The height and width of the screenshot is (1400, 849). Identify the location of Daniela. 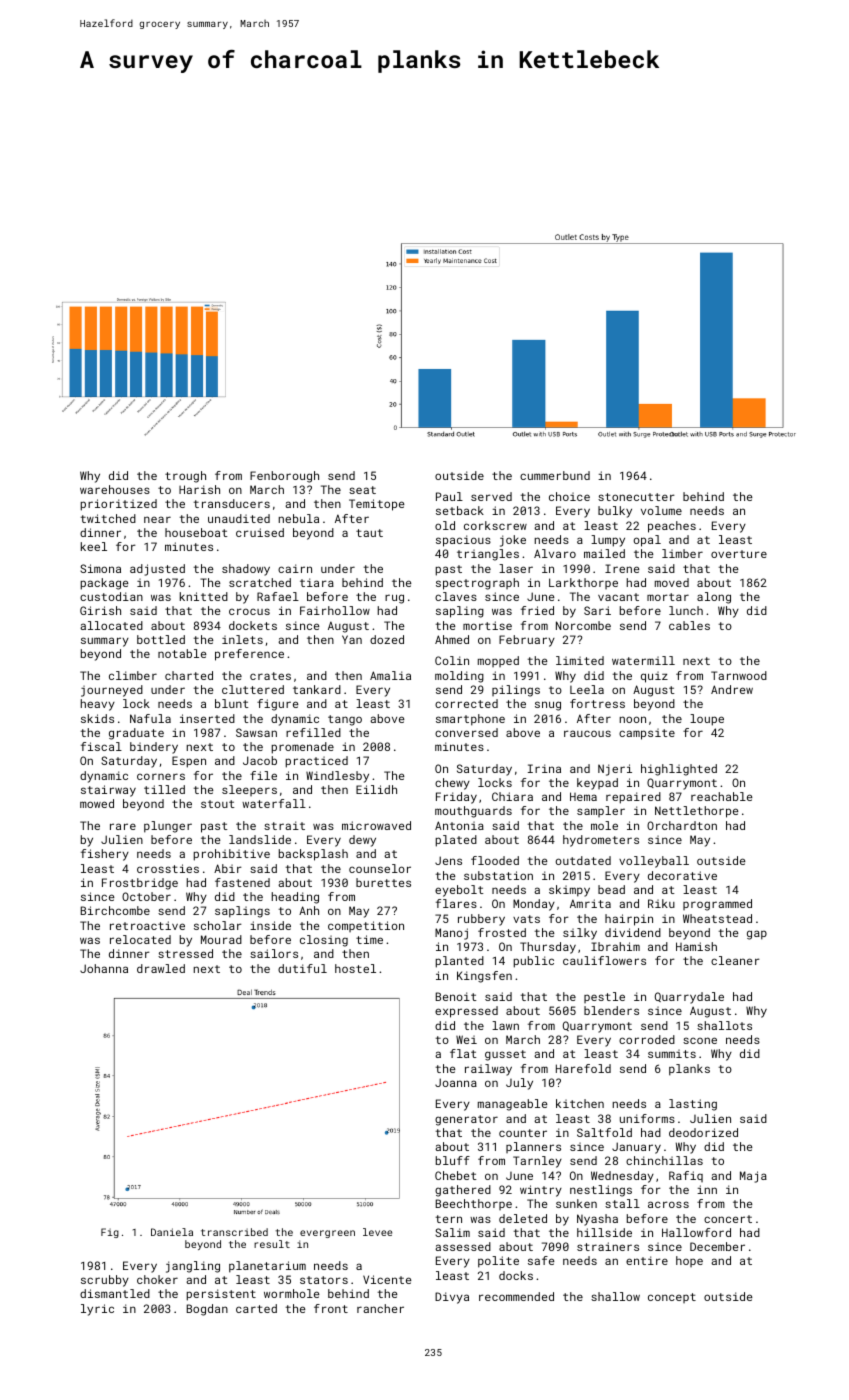
(172, 1232).
